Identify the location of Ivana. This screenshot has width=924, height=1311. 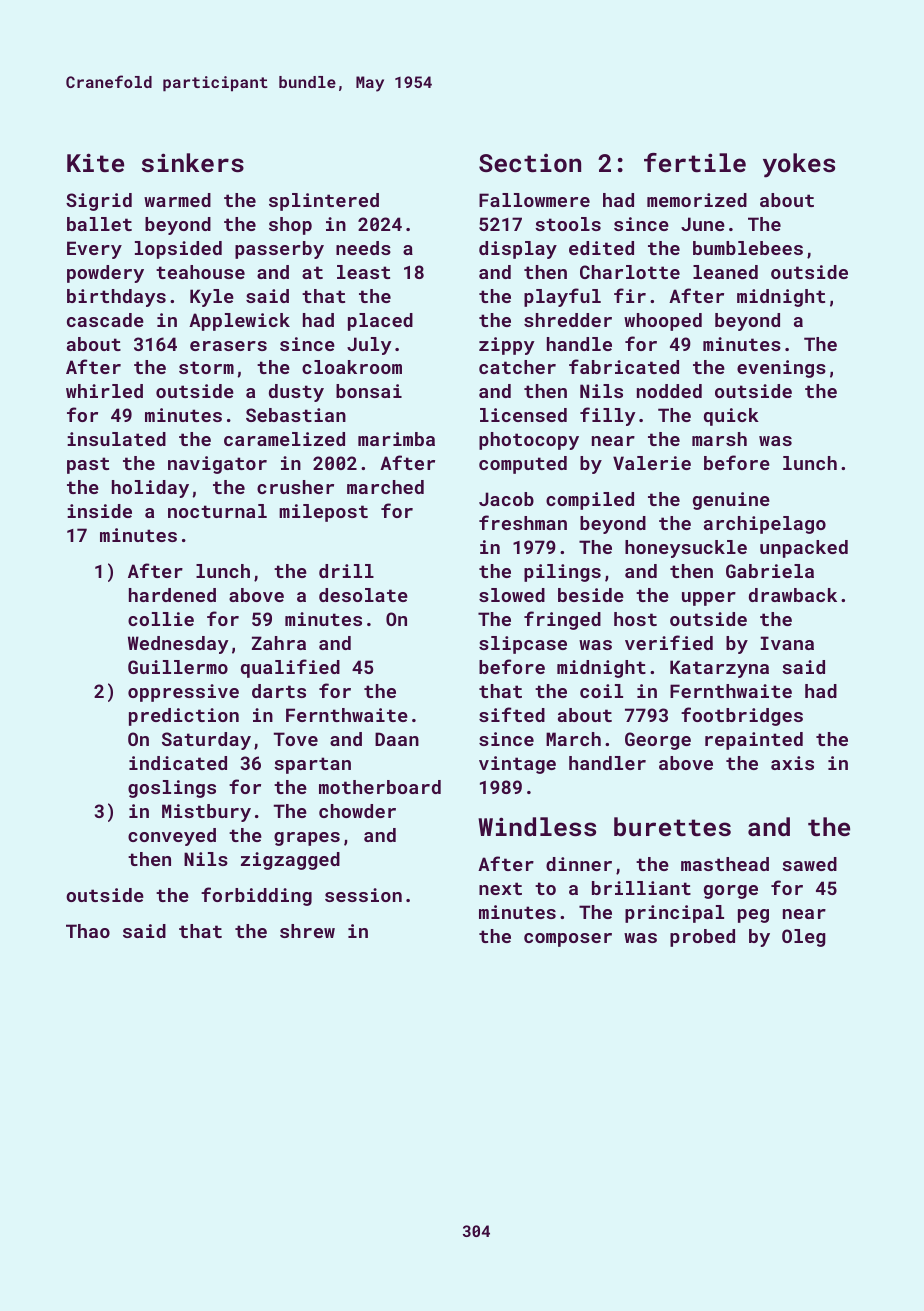
(787, 643).
